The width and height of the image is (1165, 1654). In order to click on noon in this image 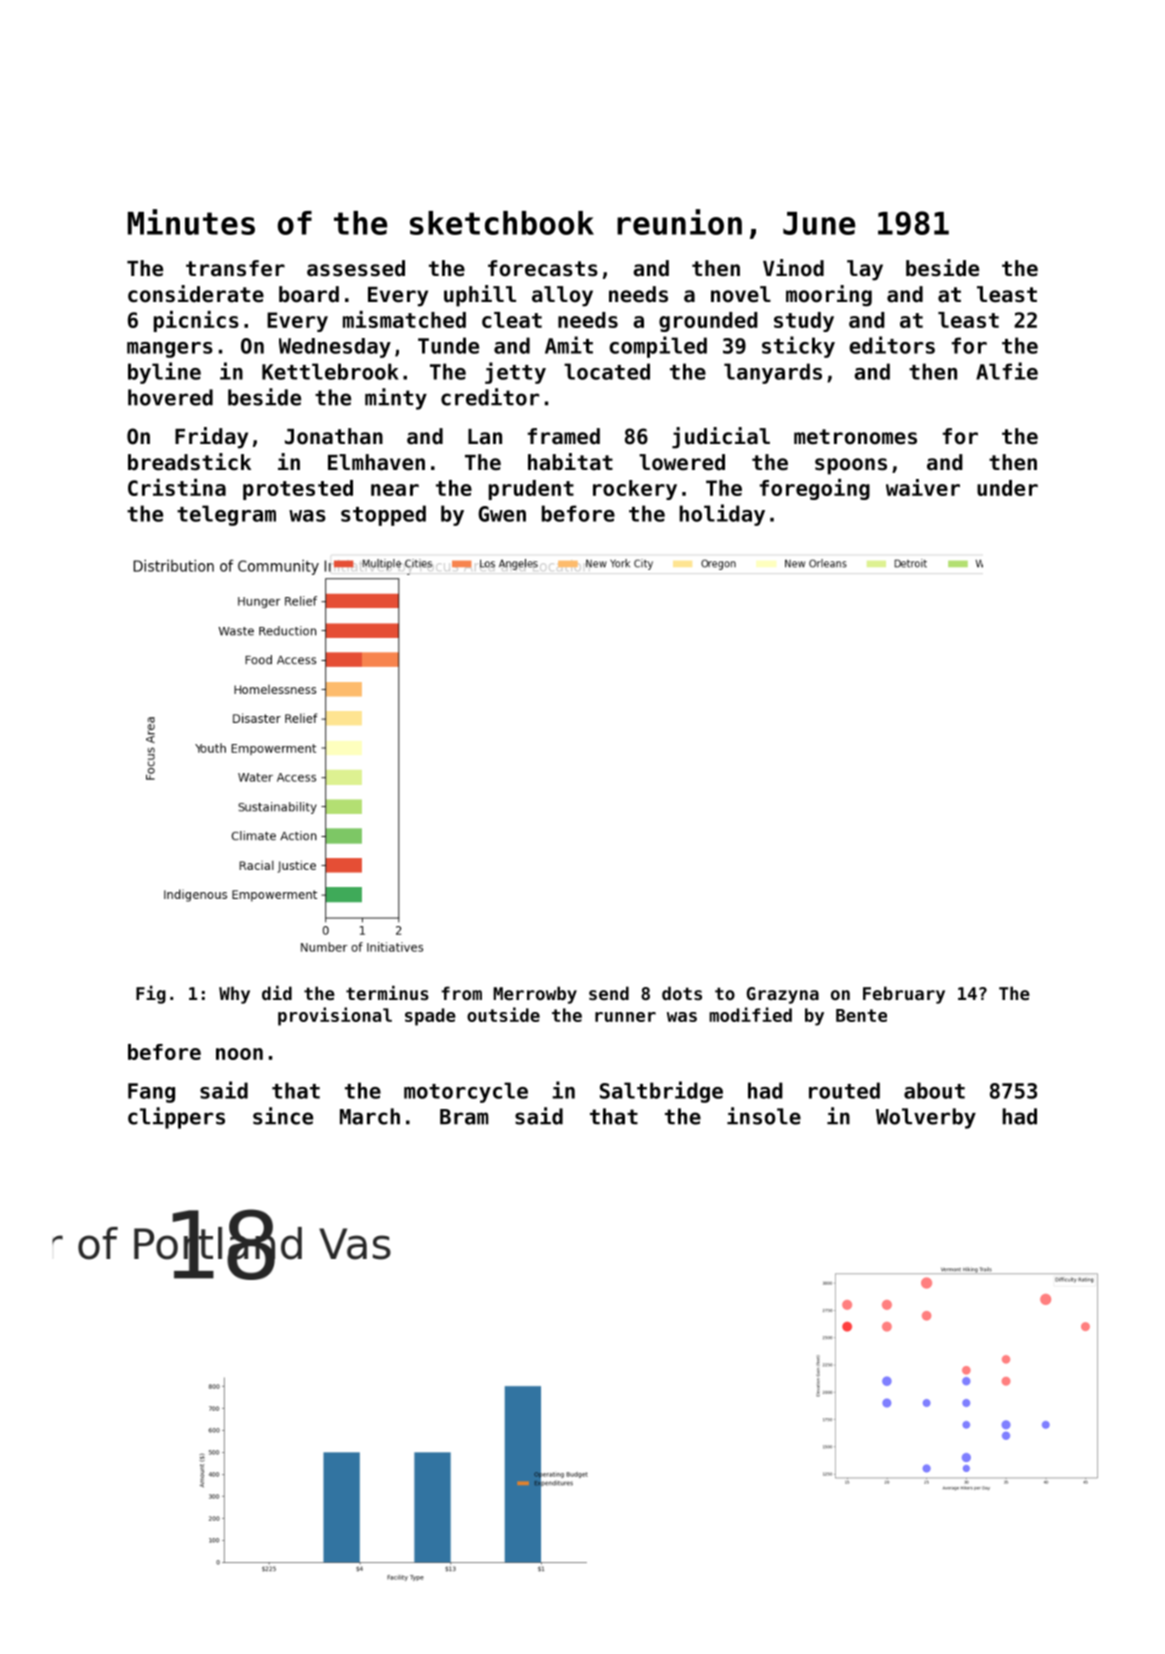, I will do `click(239, 1054)`.
